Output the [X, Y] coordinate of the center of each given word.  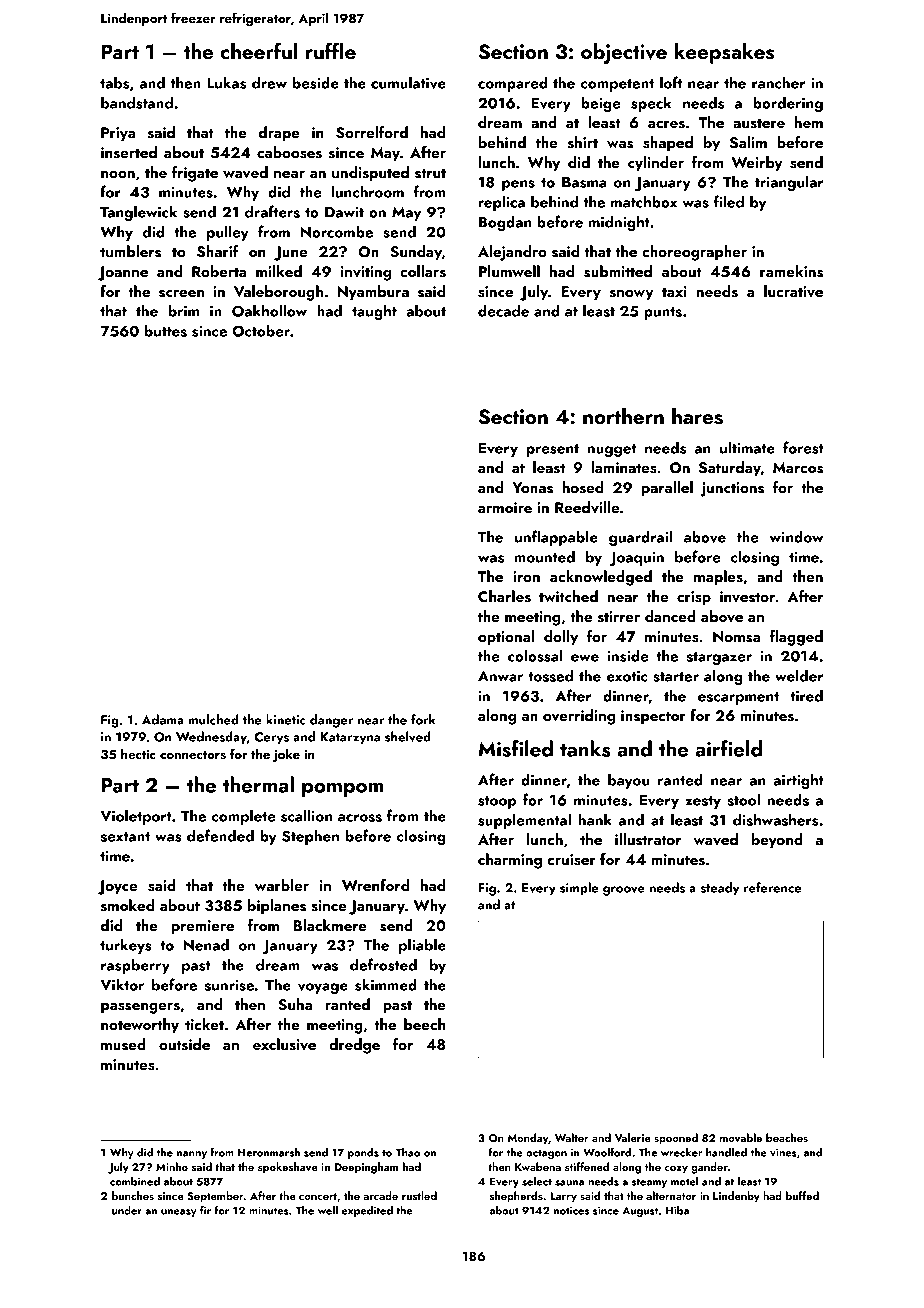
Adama [163, 719]
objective [624, 53]
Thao [407, 1152]
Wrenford [375, 885]
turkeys [126, 946]
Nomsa [736, 637]
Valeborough [278, 293]
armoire [505, 507]
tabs [114, 82]
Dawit [344, 212]
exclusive [284, 1044]
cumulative [408, 82]
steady [719, 889]
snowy [632, 295]
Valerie [632, 1137]
